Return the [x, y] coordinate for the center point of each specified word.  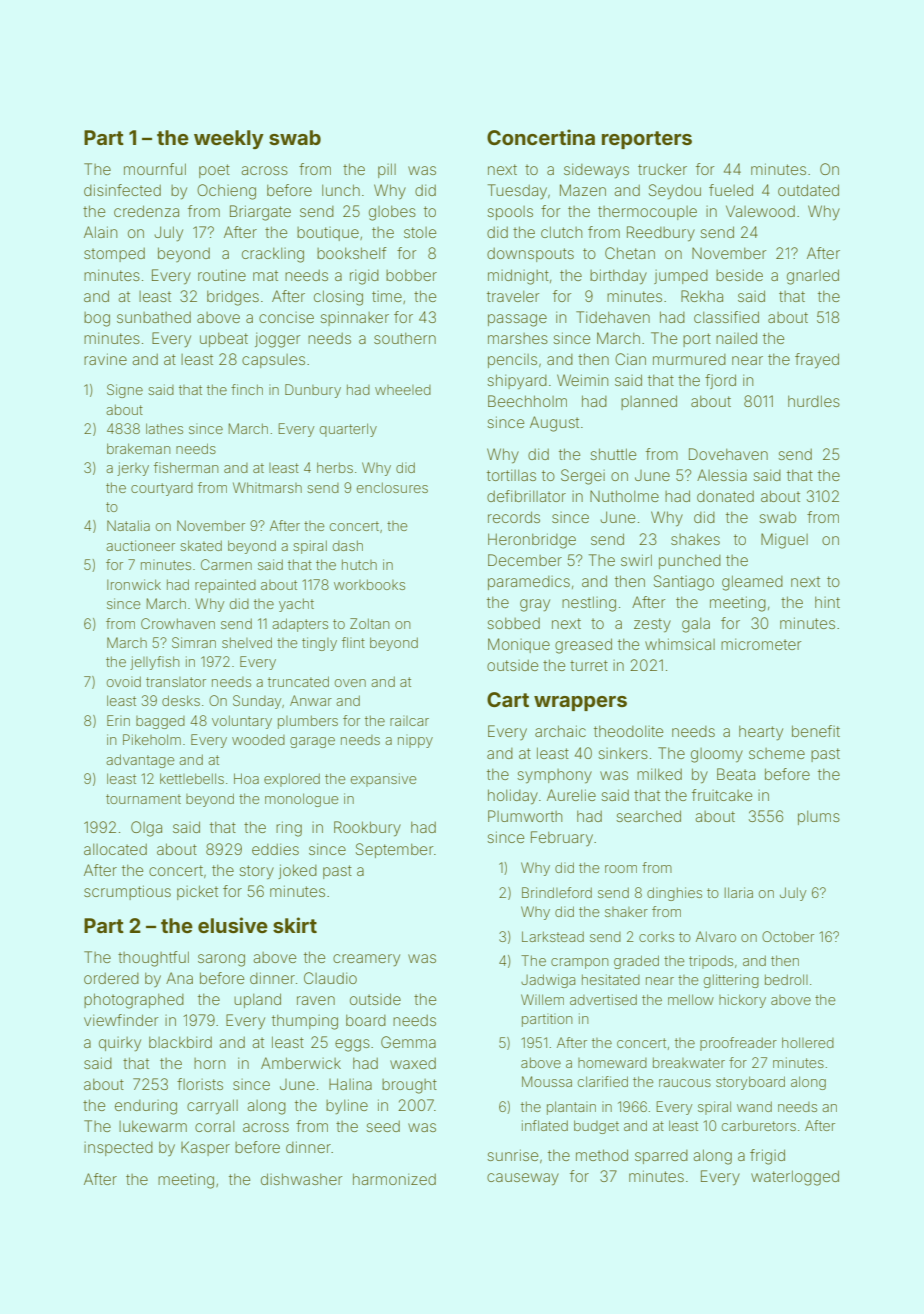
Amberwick [301, 1063]
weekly [229, 139]
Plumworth [525, 816]
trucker [662, 169]
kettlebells [192, 778]
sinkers [623, 753]
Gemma [408, 1042]
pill [387, 170]
